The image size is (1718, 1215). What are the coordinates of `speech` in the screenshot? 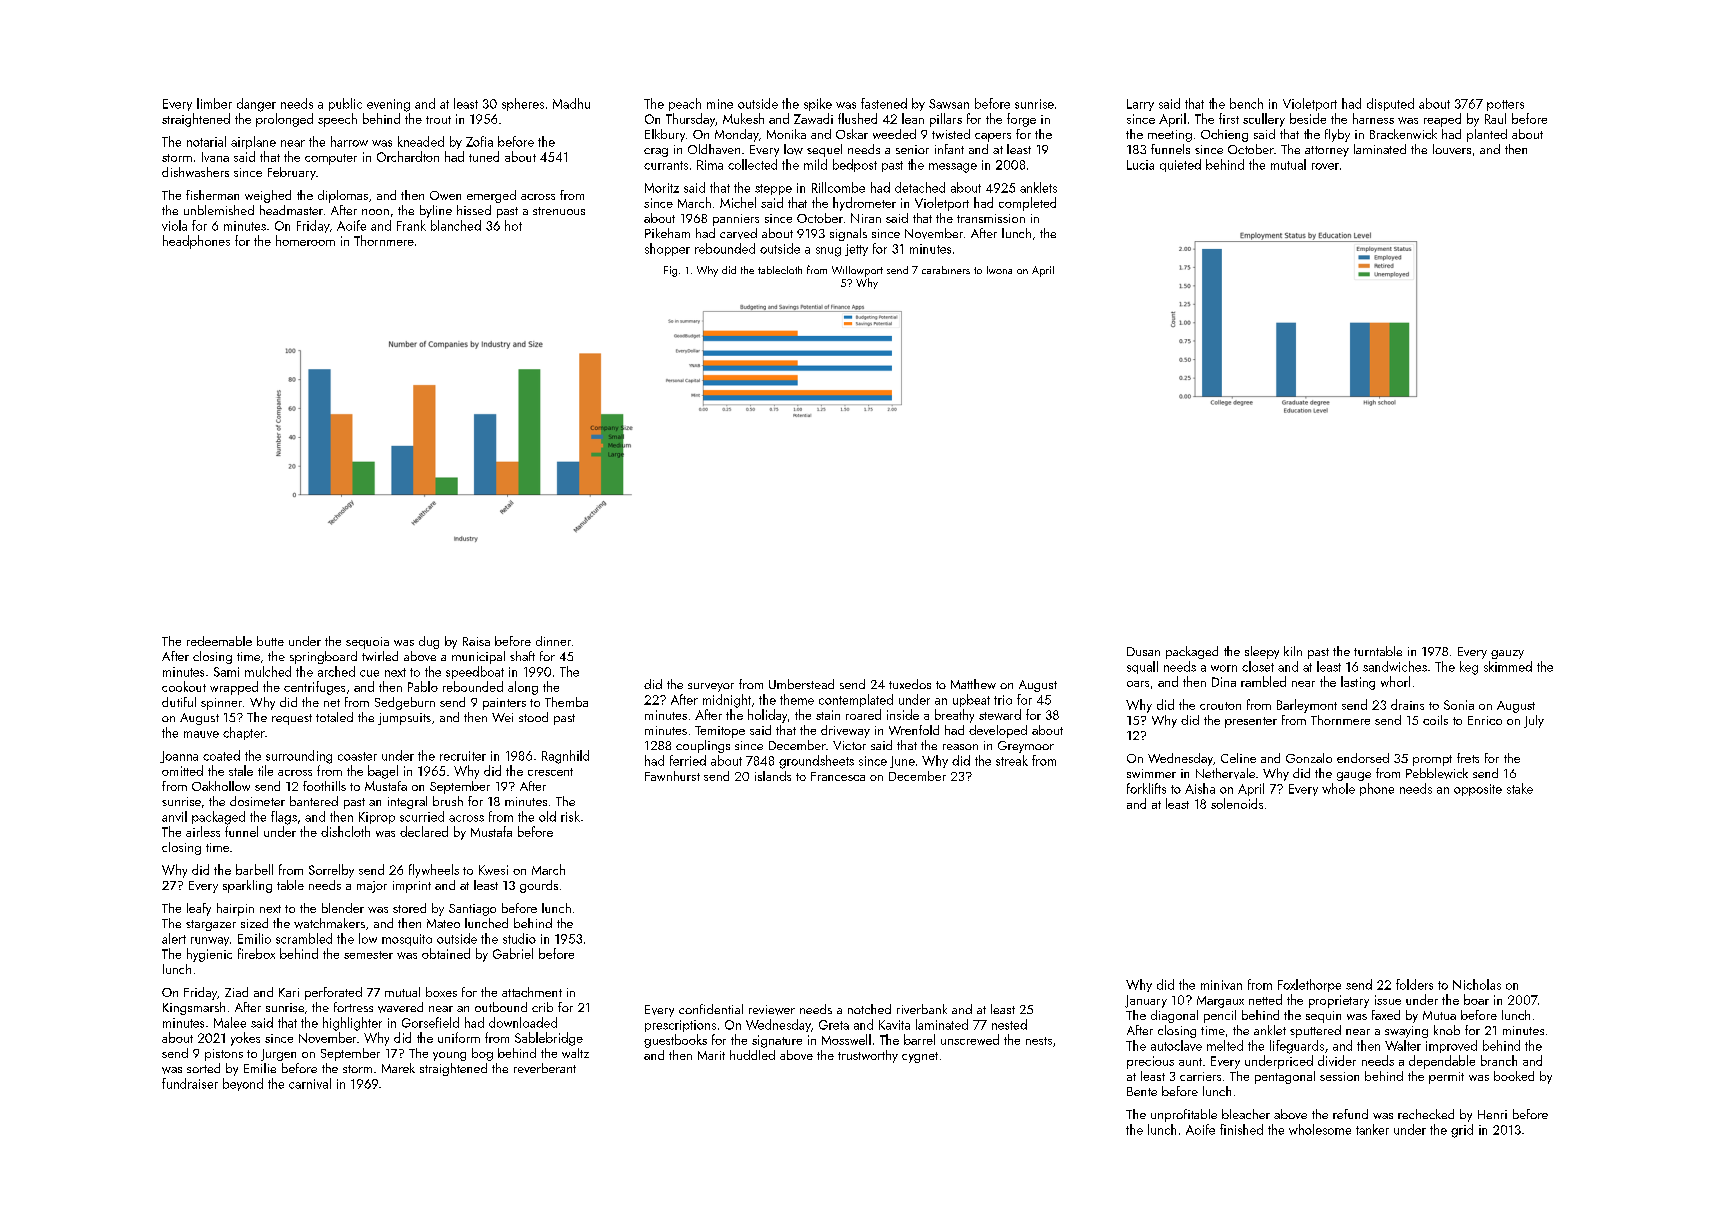 It's located at (337, 120).
